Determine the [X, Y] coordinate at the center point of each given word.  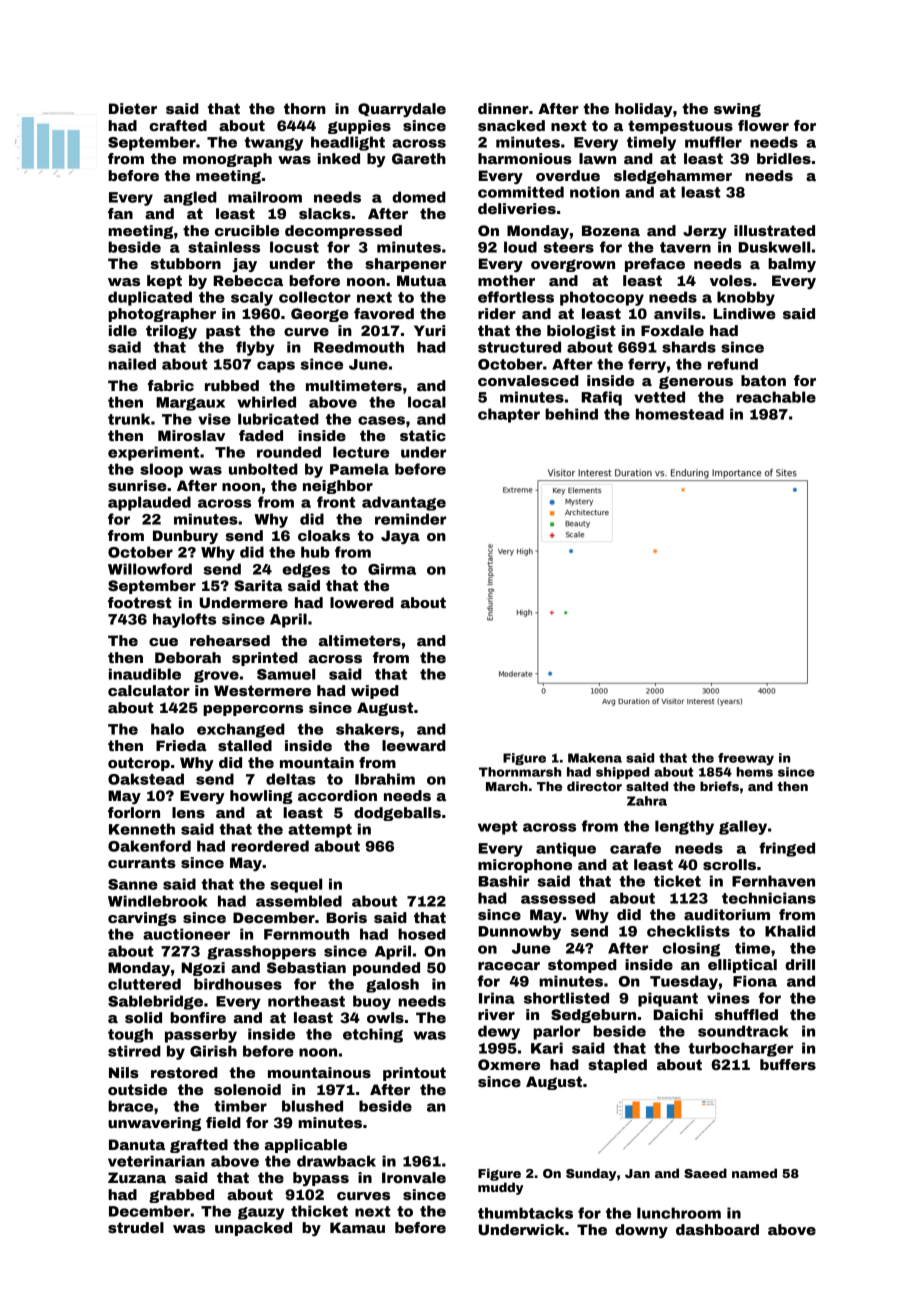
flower [763, 125]
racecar [509, 966]
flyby [255, 348]
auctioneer [186, 934]
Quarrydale [402, 110]
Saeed [705, 1173]
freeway [746, 759]
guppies [359, 127]
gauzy [261, 1213]
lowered [362, 602]
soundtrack [743, 1031]
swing [737, 110]
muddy [500, 1188]
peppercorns [253, 710]
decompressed [343, 232]
